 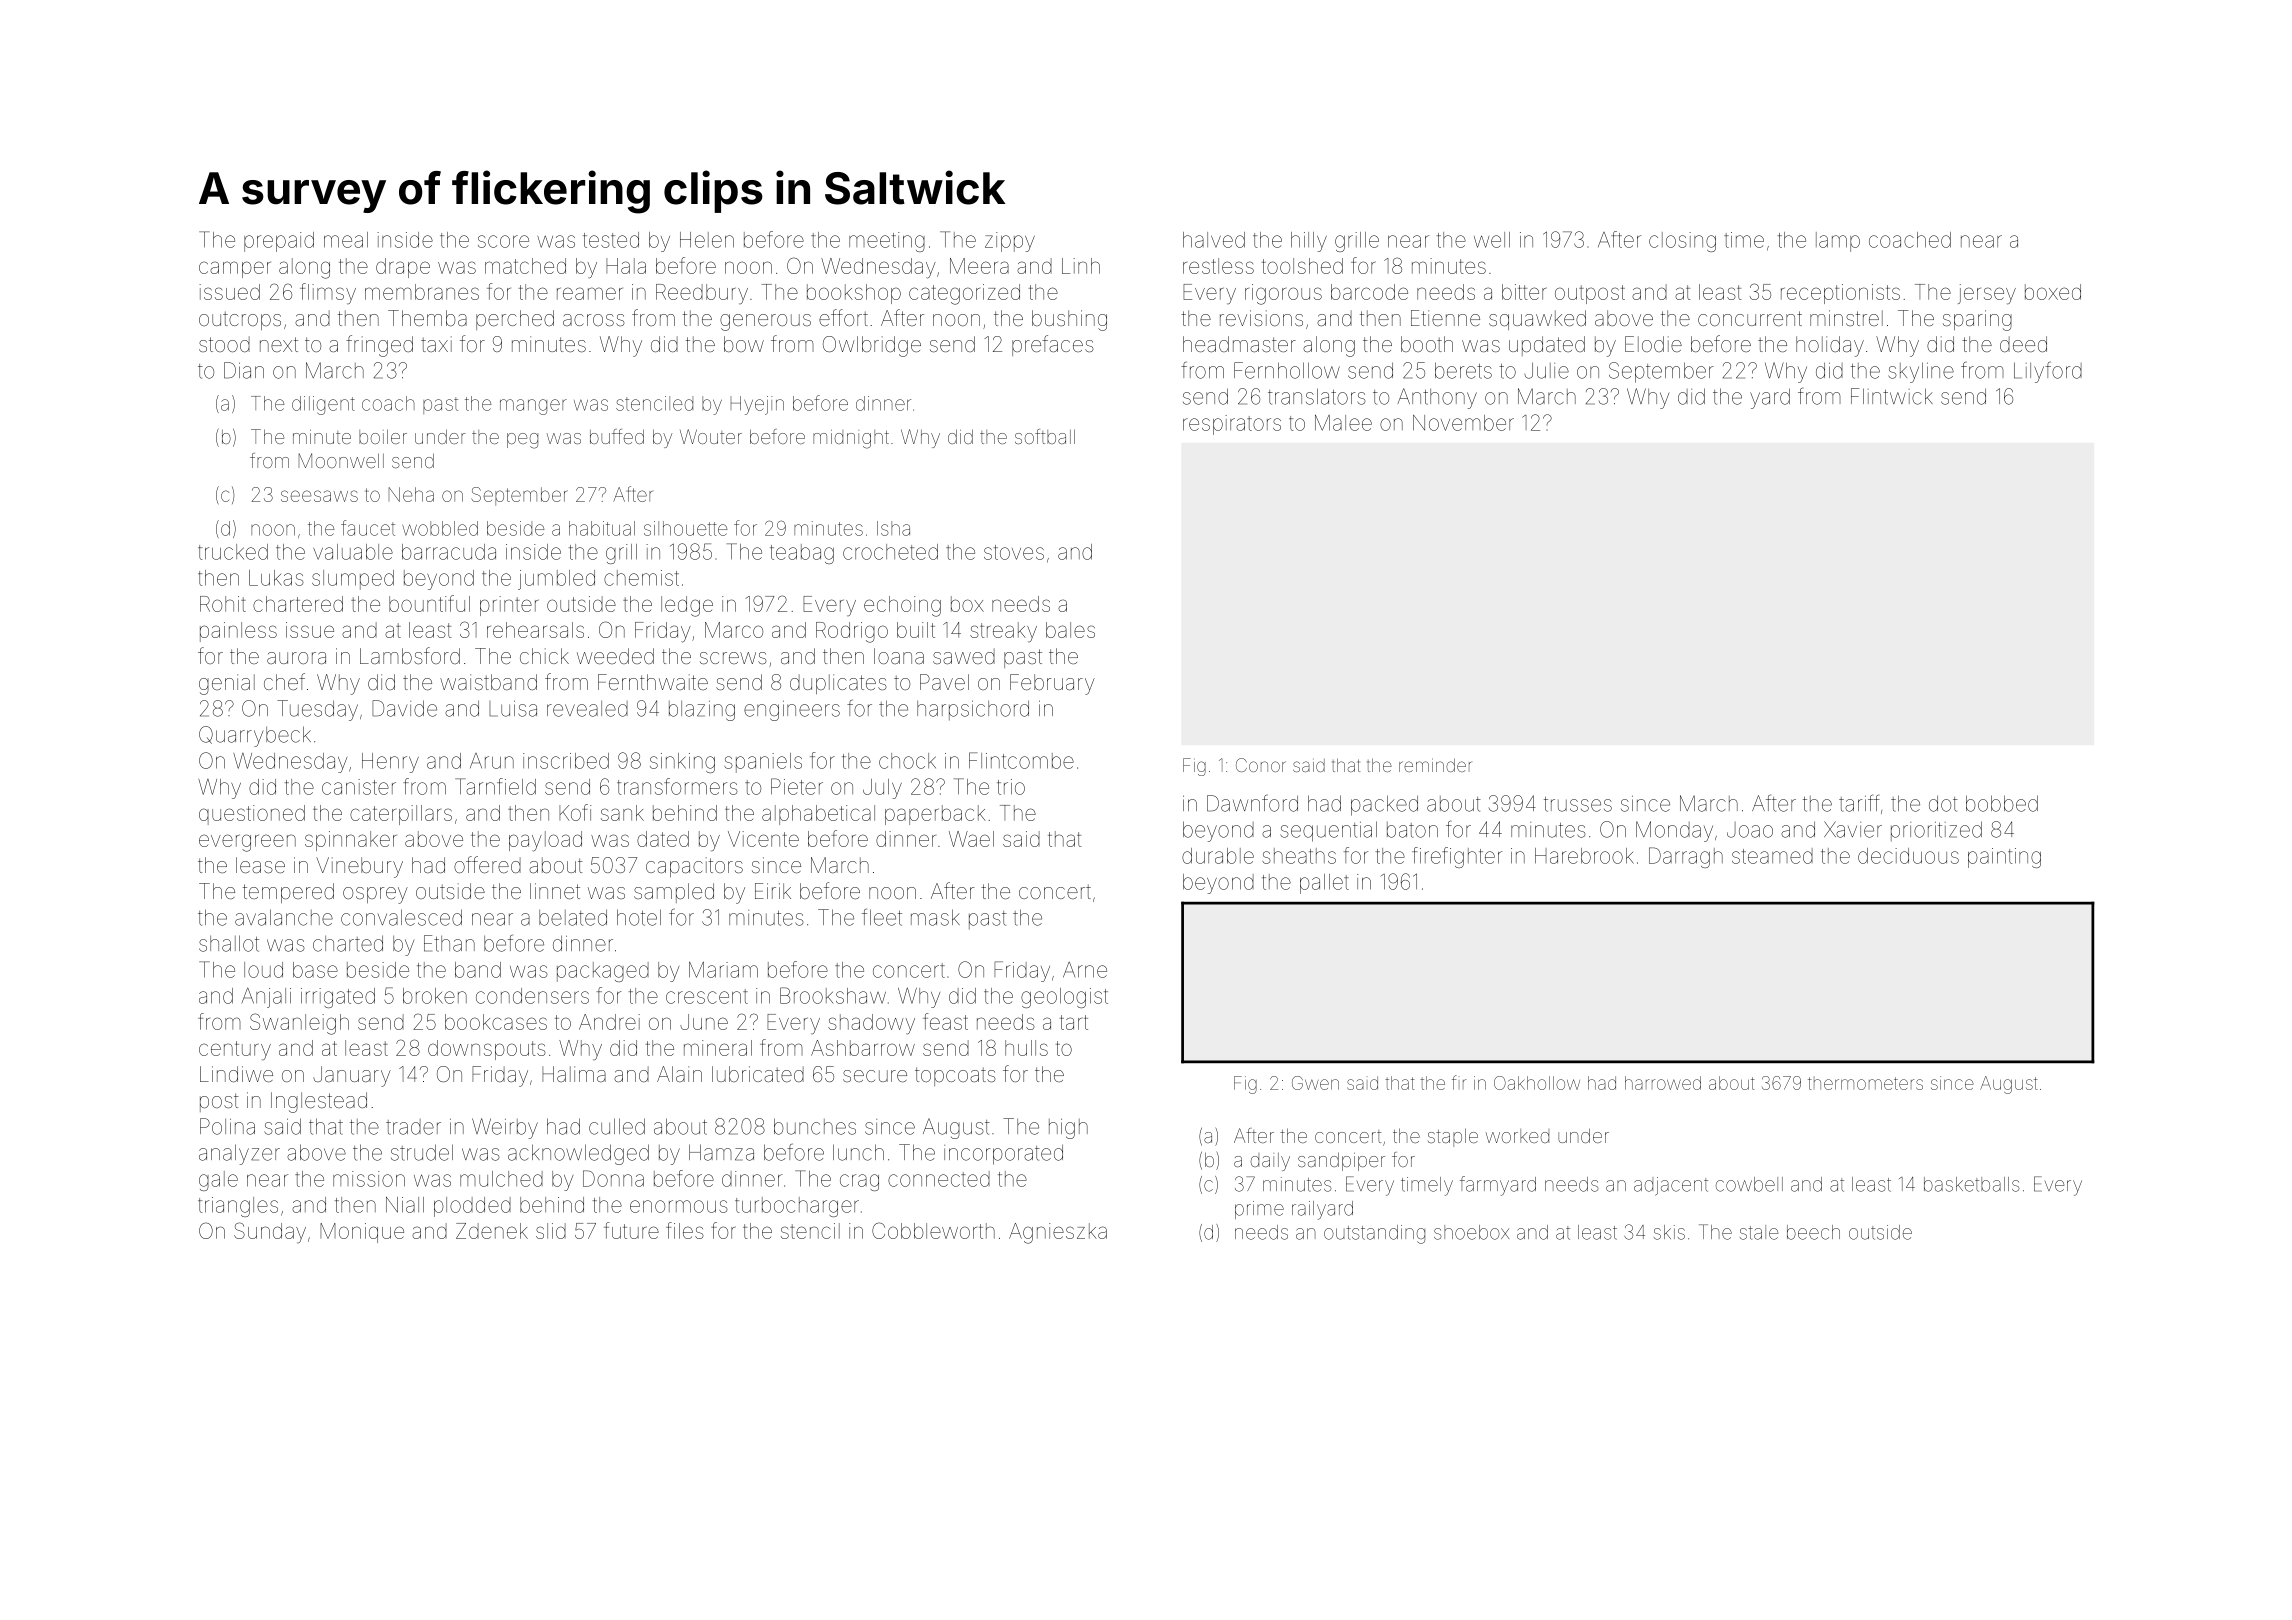 I want to click on closing, so click(x=1682, y=242).
